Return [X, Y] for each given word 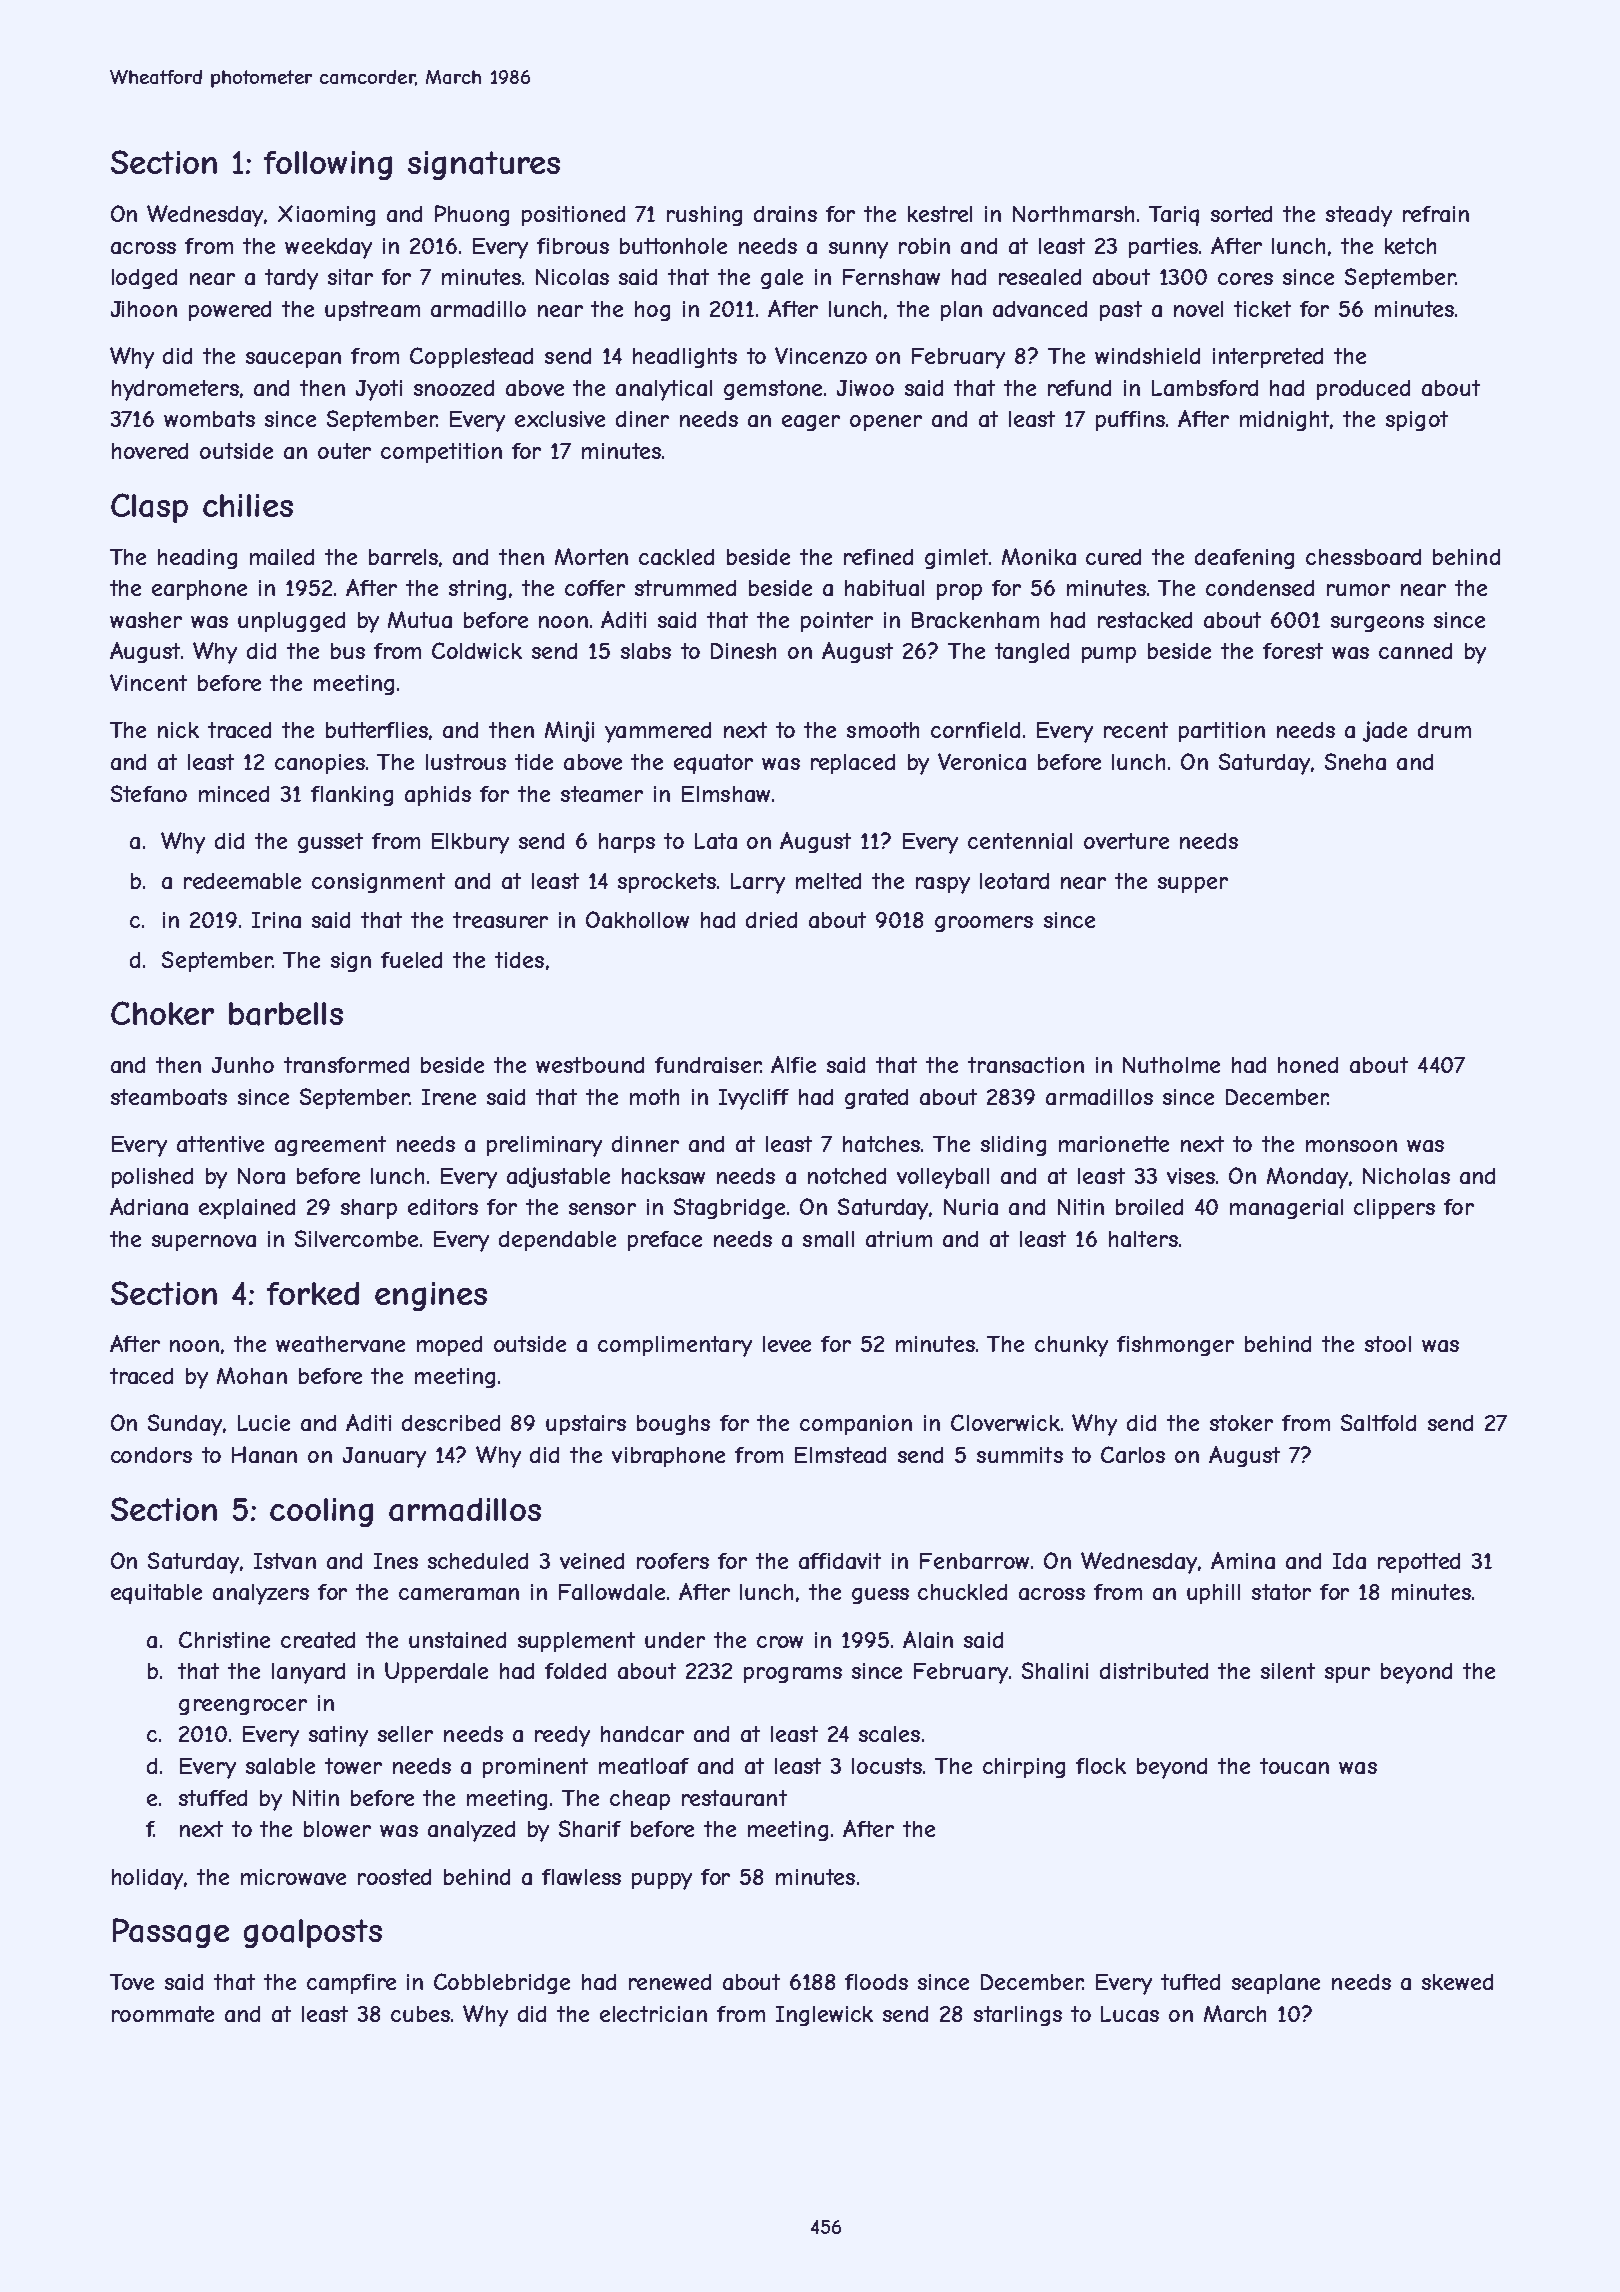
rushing [704, 216]
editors [443, 1207]
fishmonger [1175, 1346]
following [328, 165]
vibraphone [668, 1457]
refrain [1436, 214]
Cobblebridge [502, 1983]
